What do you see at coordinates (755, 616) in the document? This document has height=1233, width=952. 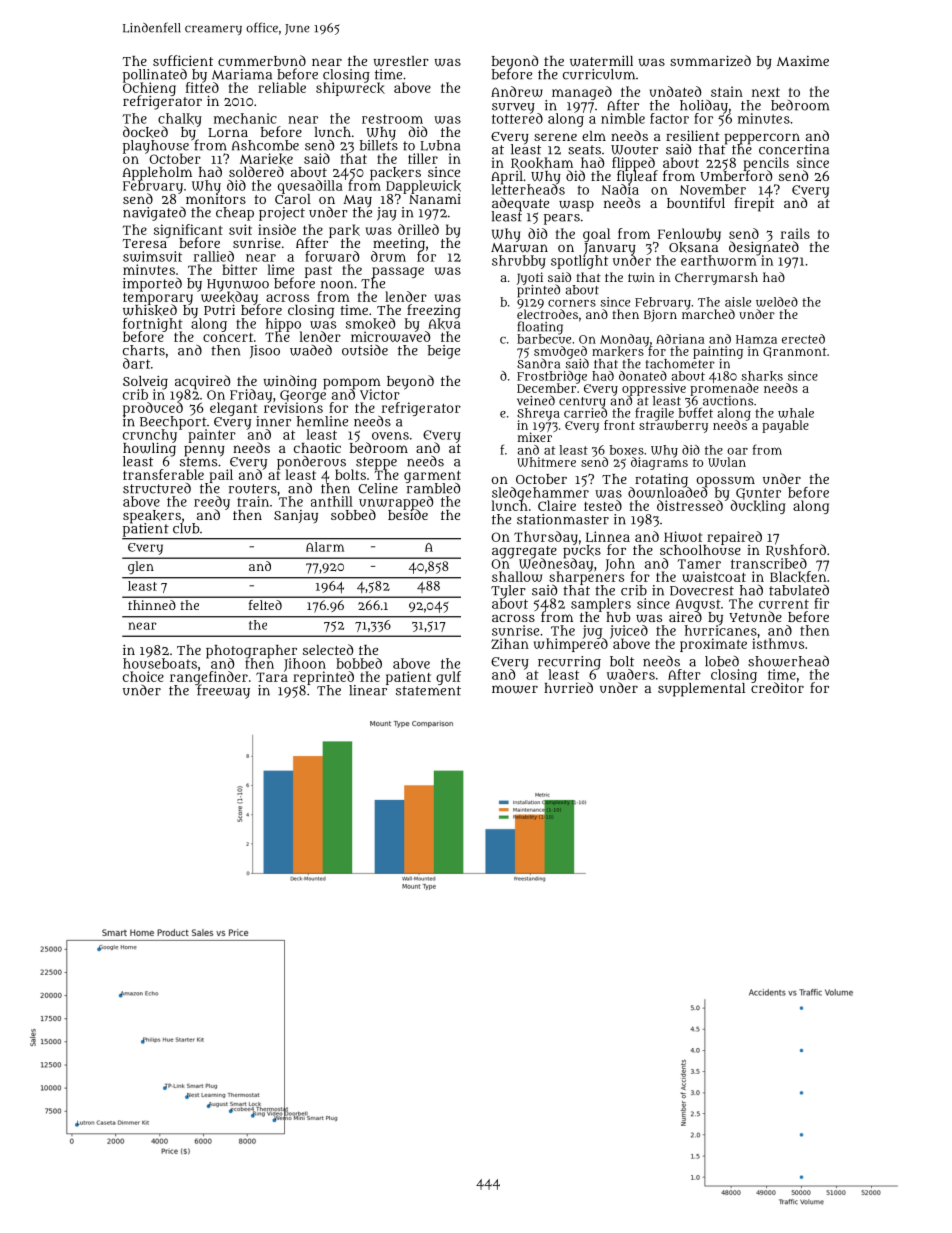 I see `Yetunde` at bounding box center [755, 616].
